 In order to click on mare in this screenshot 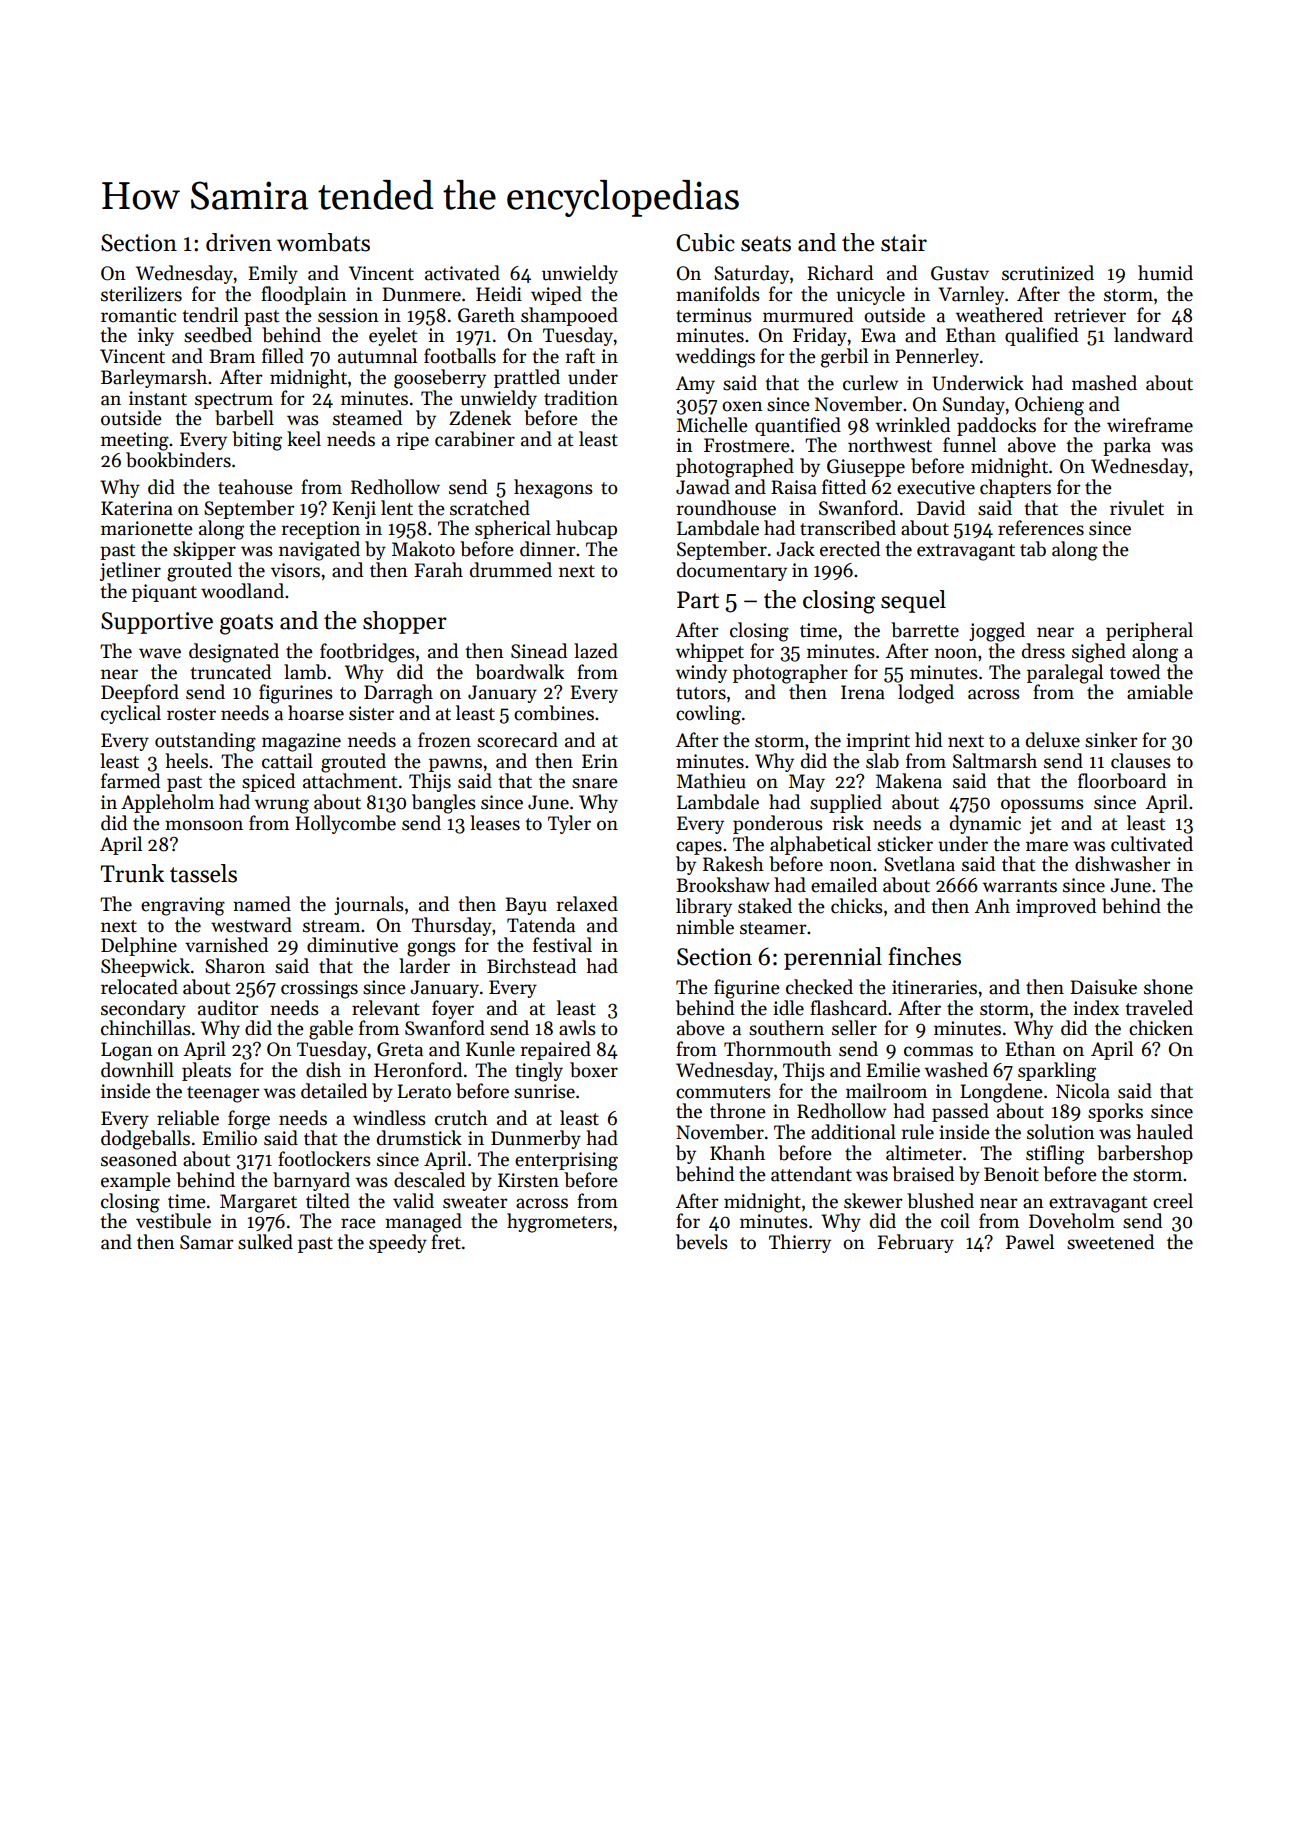, I will do `click(1047, 846)`.
